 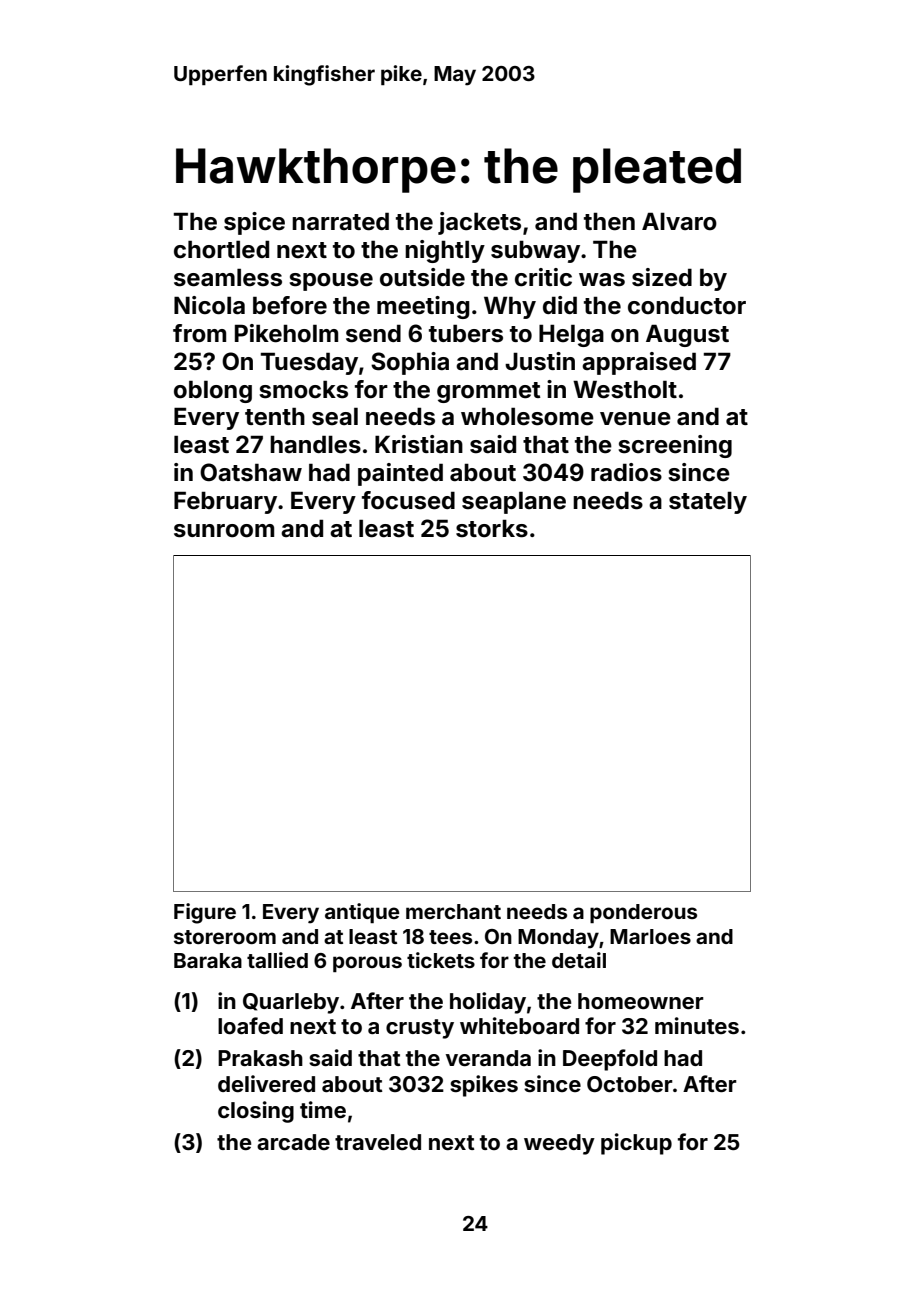 I want to click on tallied, so click(x=277, y=960).
